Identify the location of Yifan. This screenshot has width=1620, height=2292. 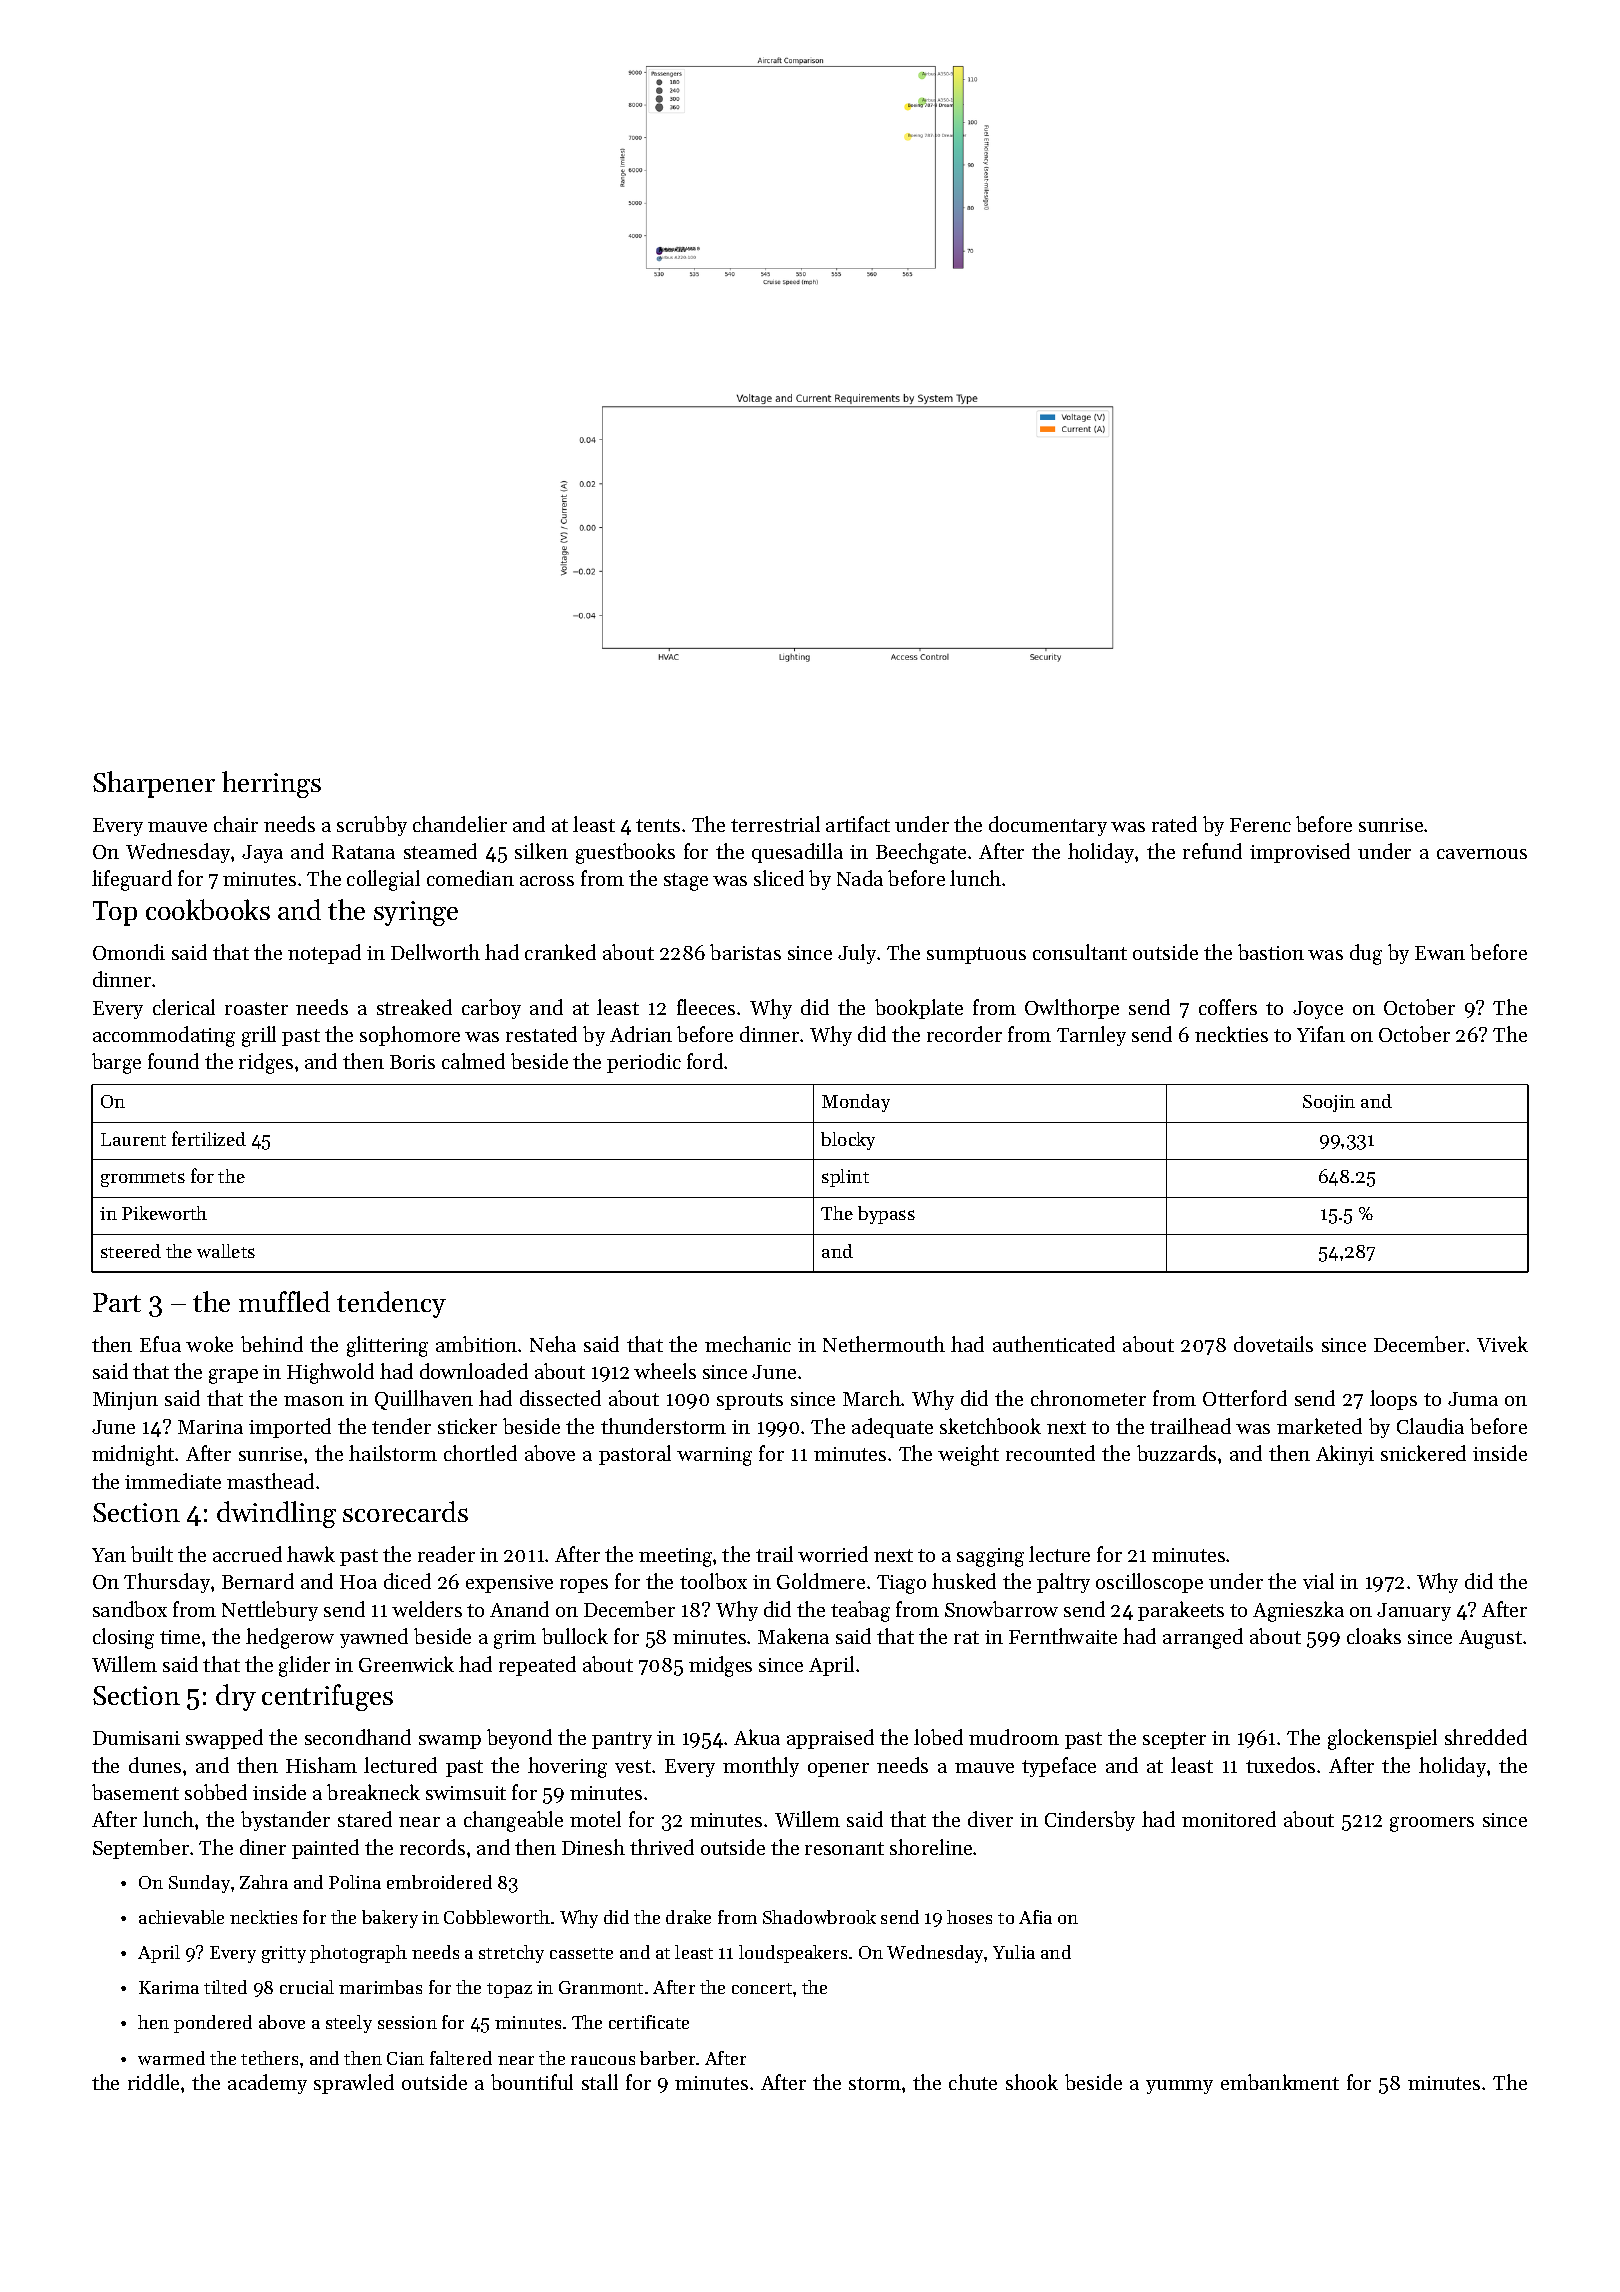
(1321, 1034).
